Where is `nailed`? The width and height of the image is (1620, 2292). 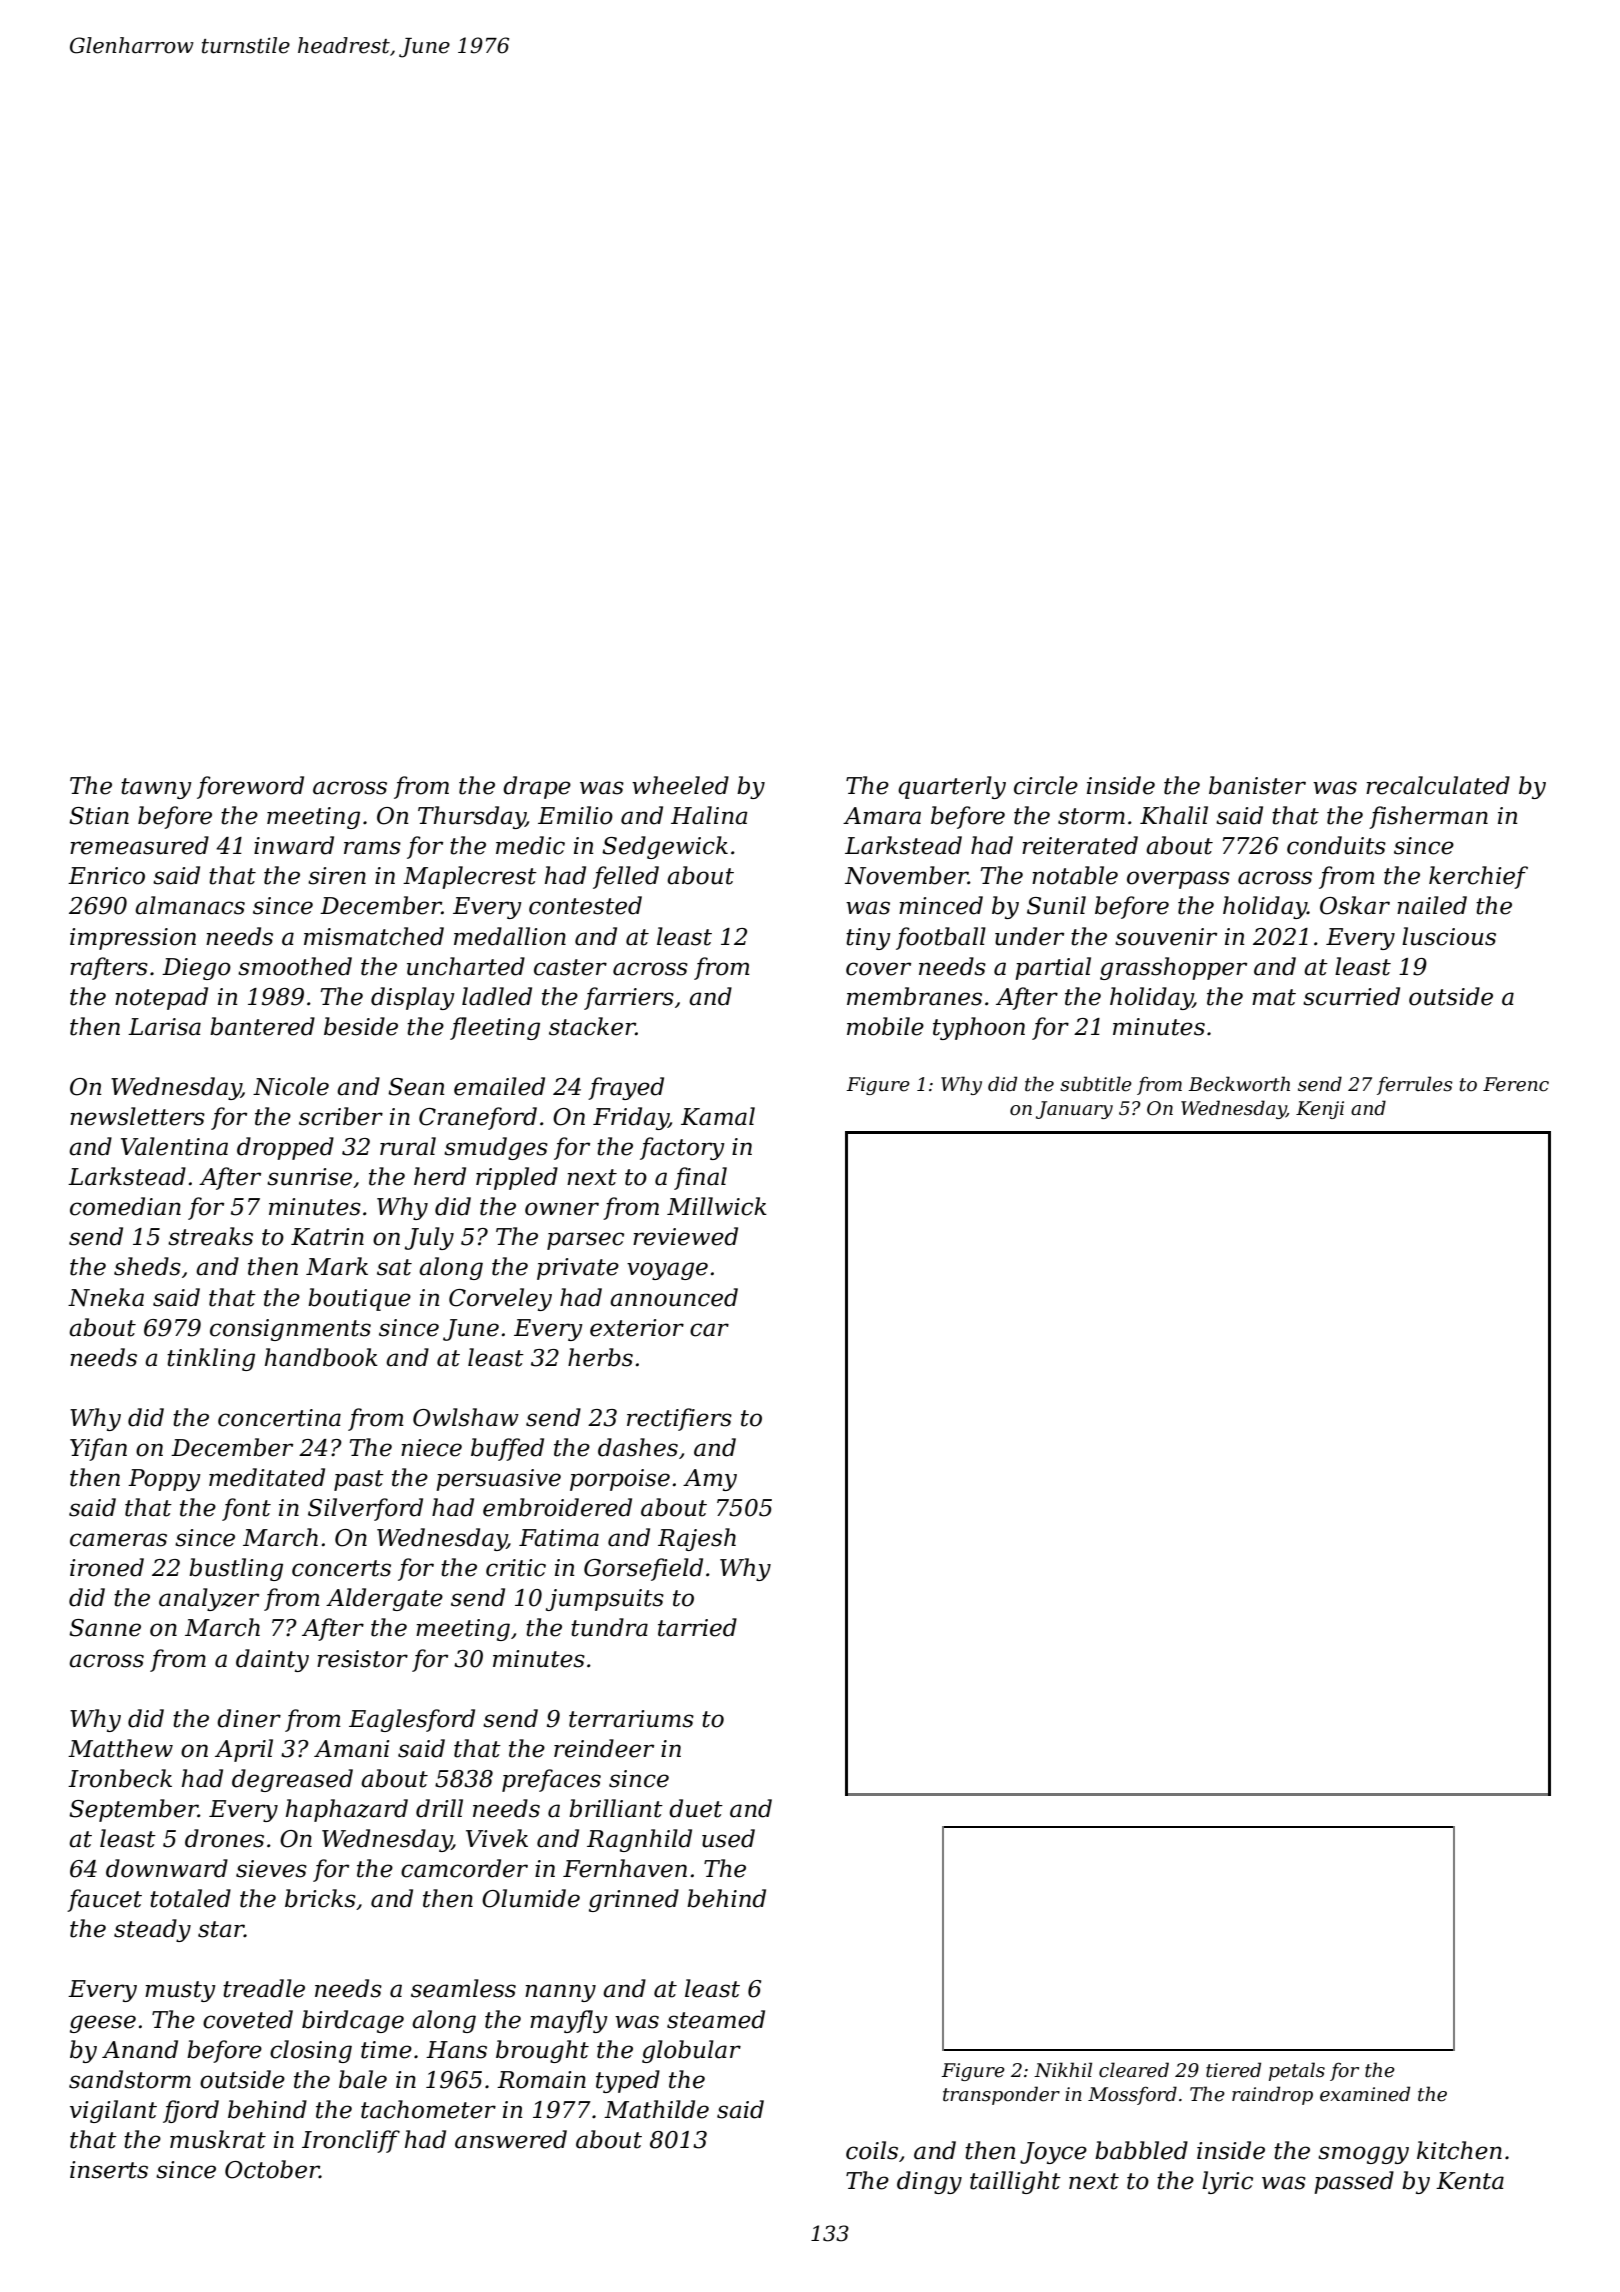
nailed is located at coordinates (1432, 905).
